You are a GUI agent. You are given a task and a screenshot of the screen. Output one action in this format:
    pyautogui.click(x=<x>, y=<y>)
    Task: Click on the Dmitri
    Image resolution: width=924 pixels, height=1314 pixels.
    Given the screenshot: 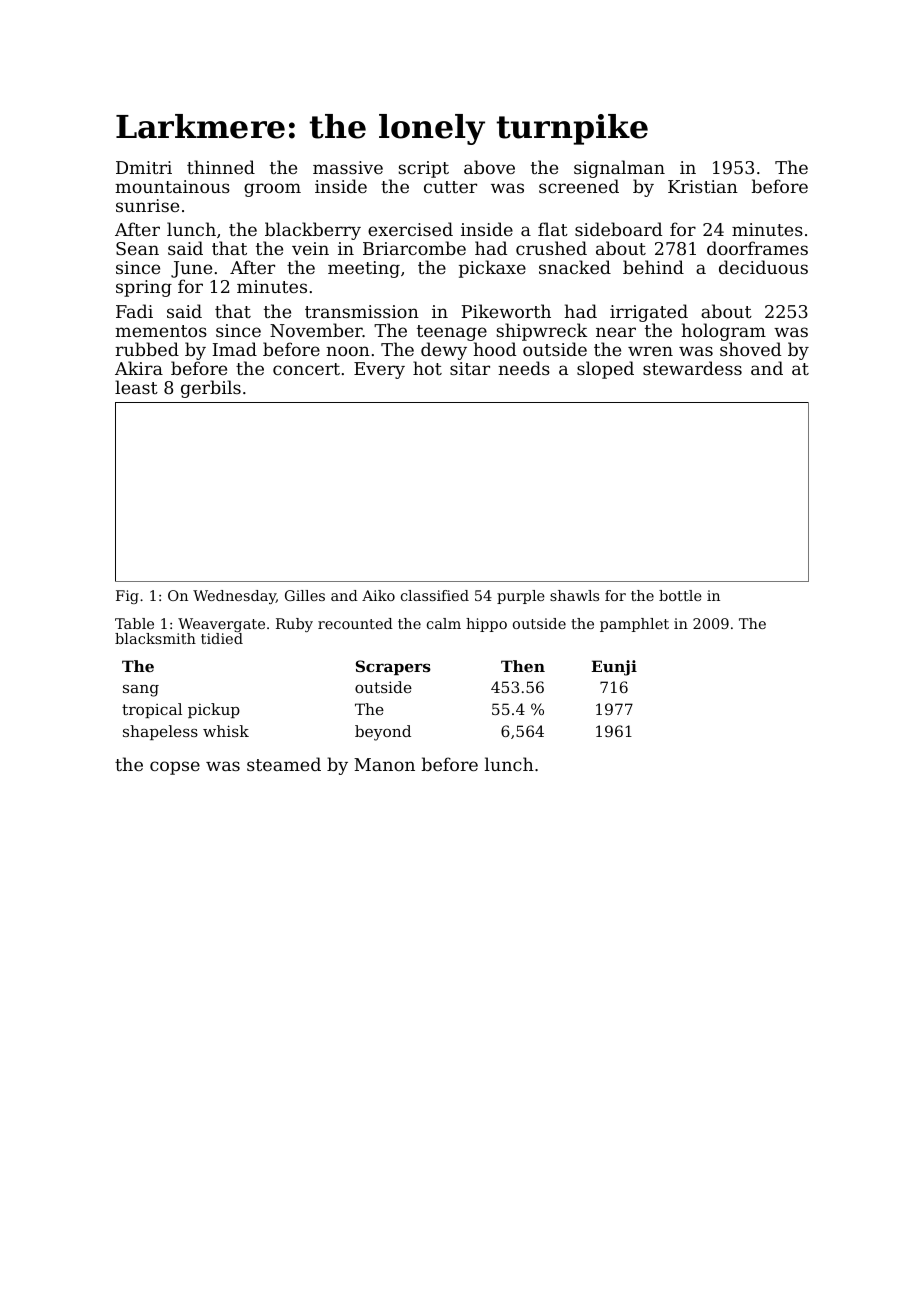 What is the action you would take?
    pyautogui.click(x=144, y=167)
